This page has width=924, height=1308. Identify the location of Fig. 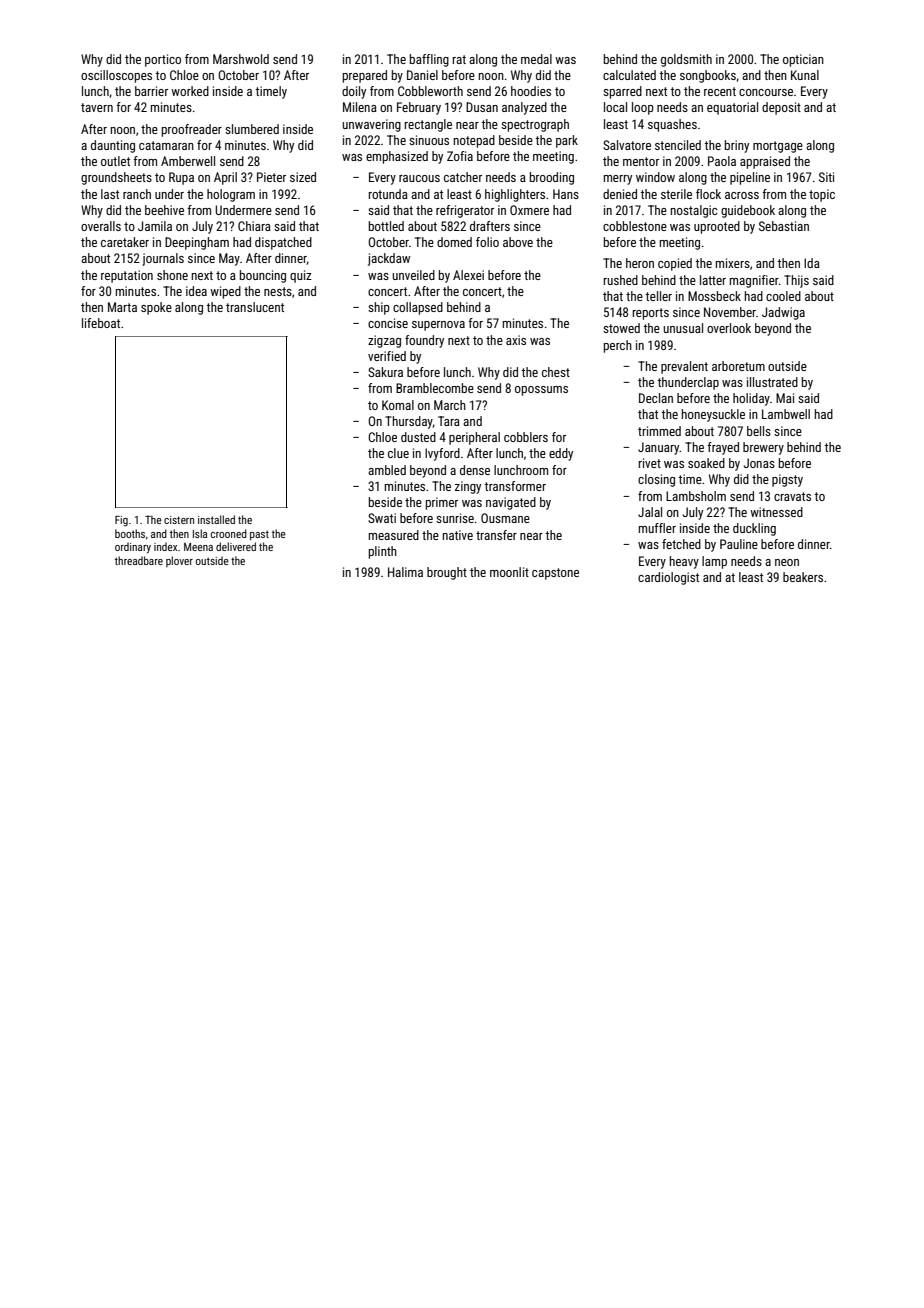
(121, 521).
